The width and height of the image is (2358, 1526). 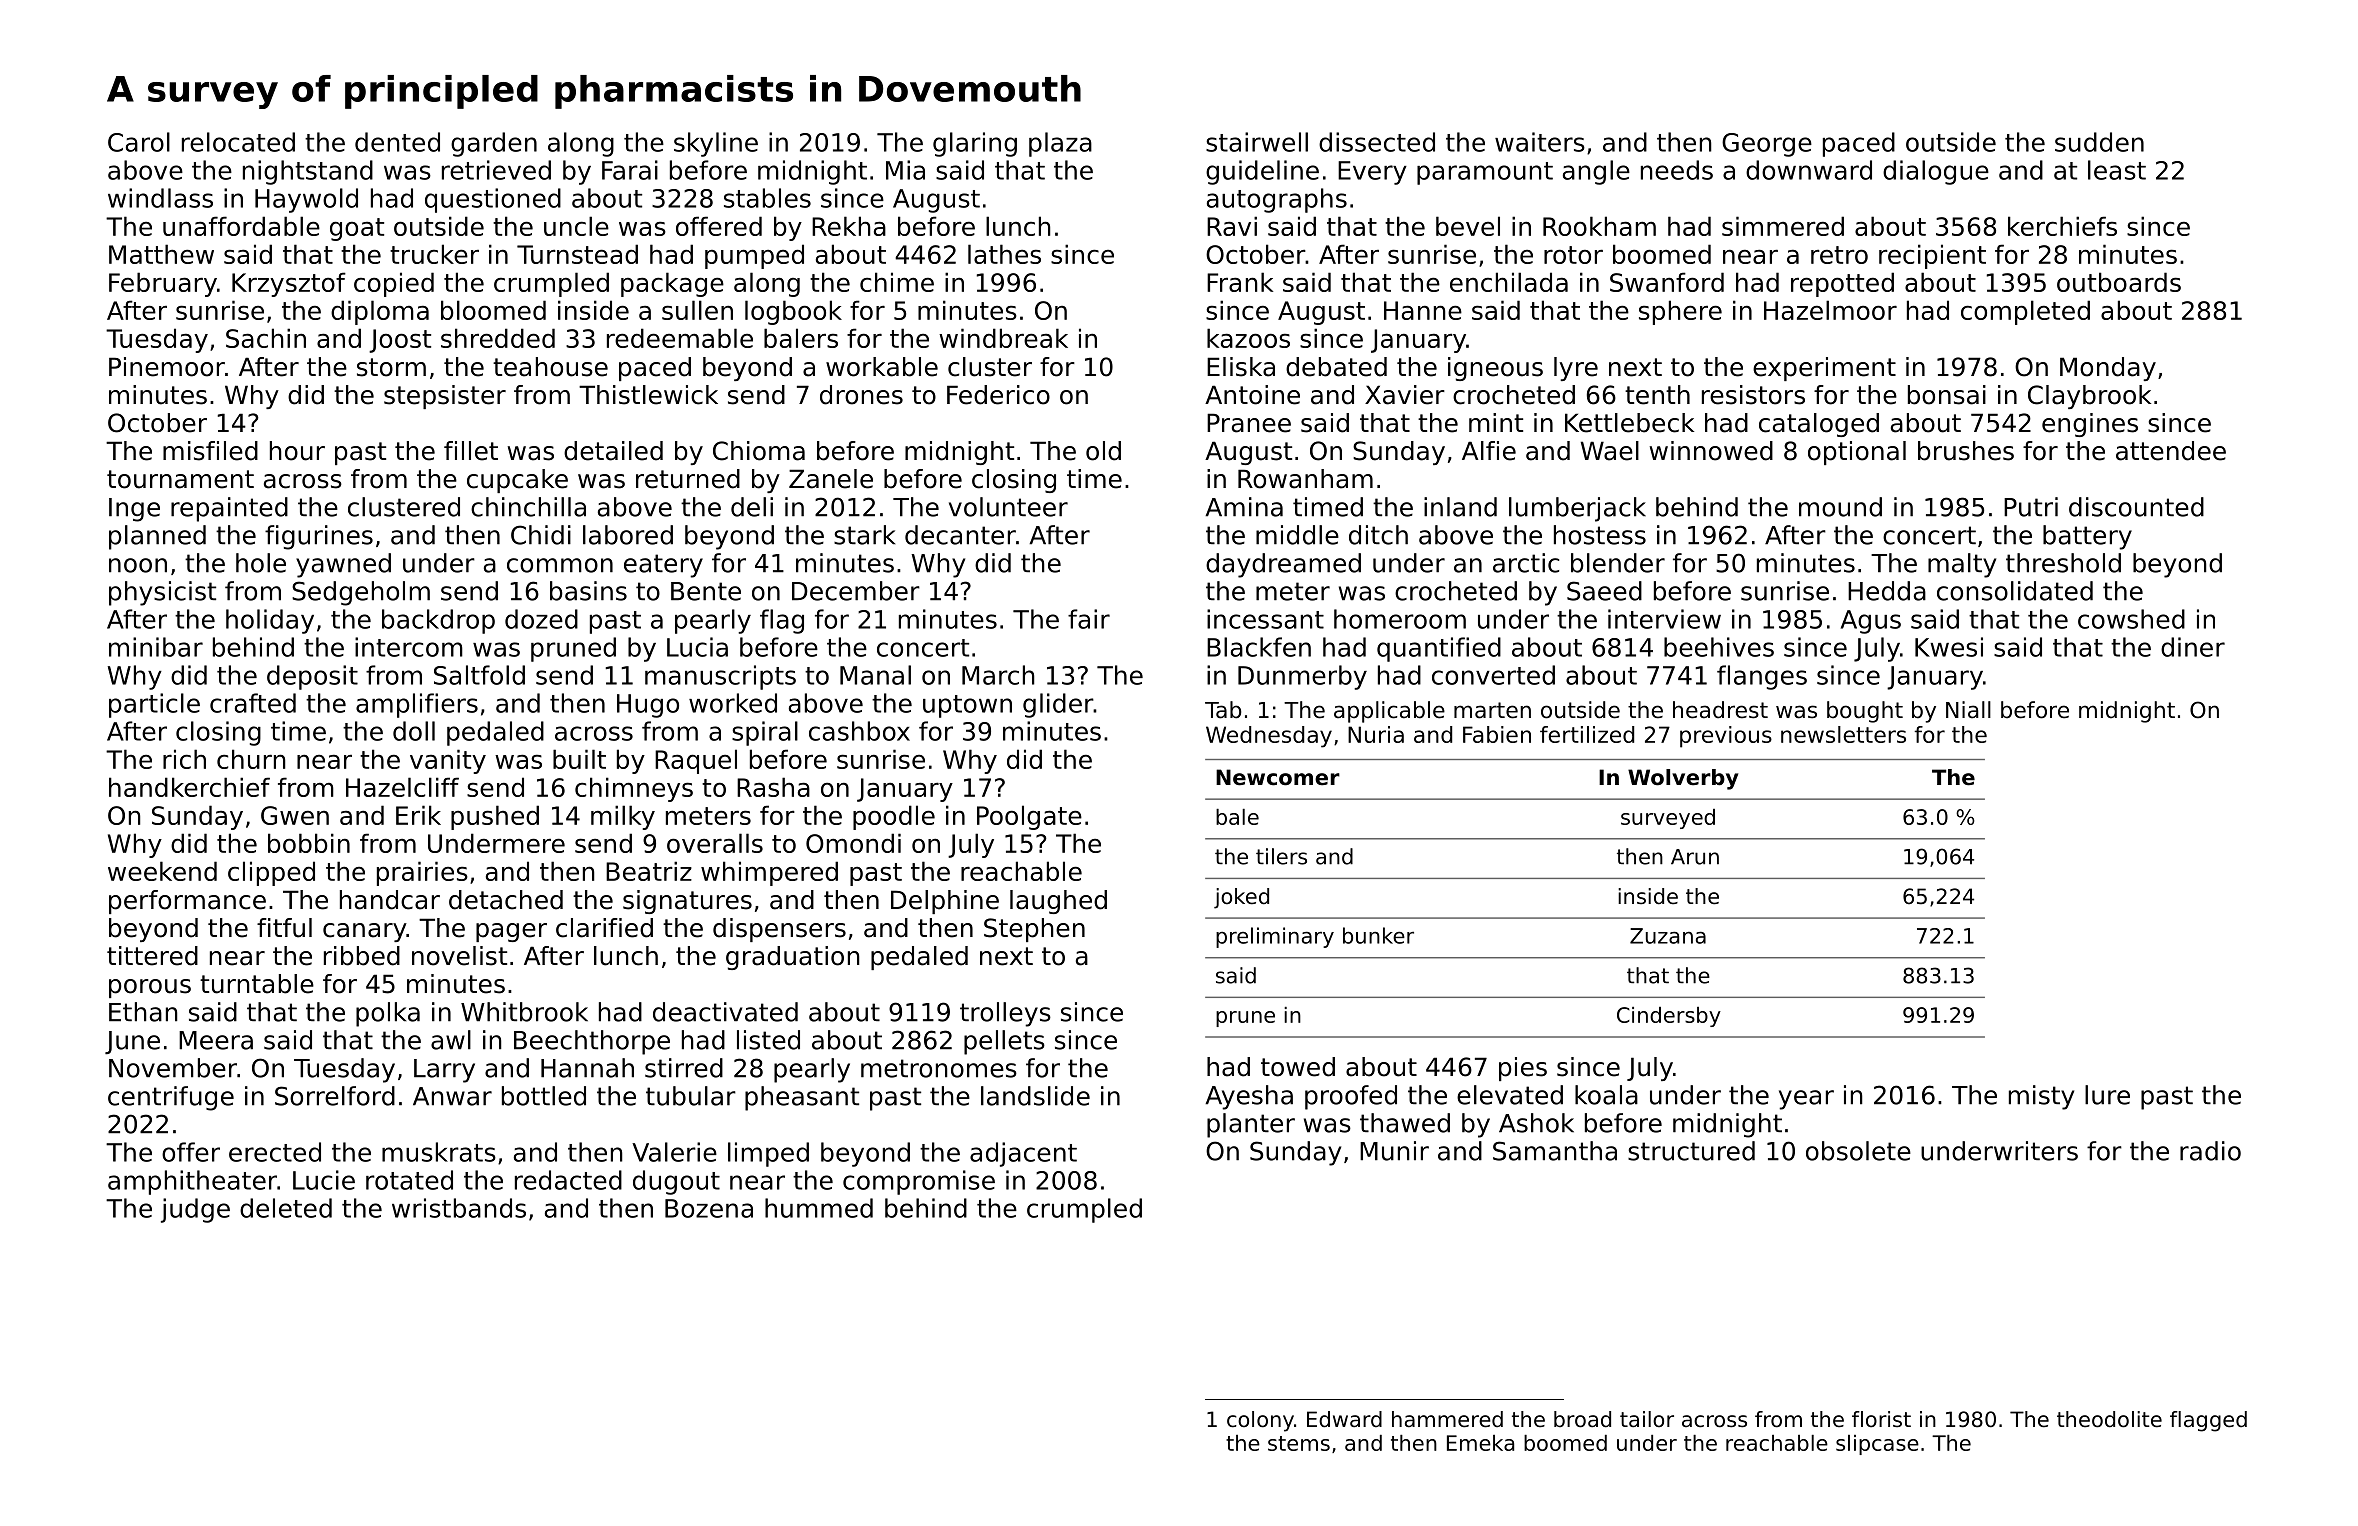 What do you see at coordinates (195, 1210) in the image?
I see `judge` at bounding box center [195, 1210].
